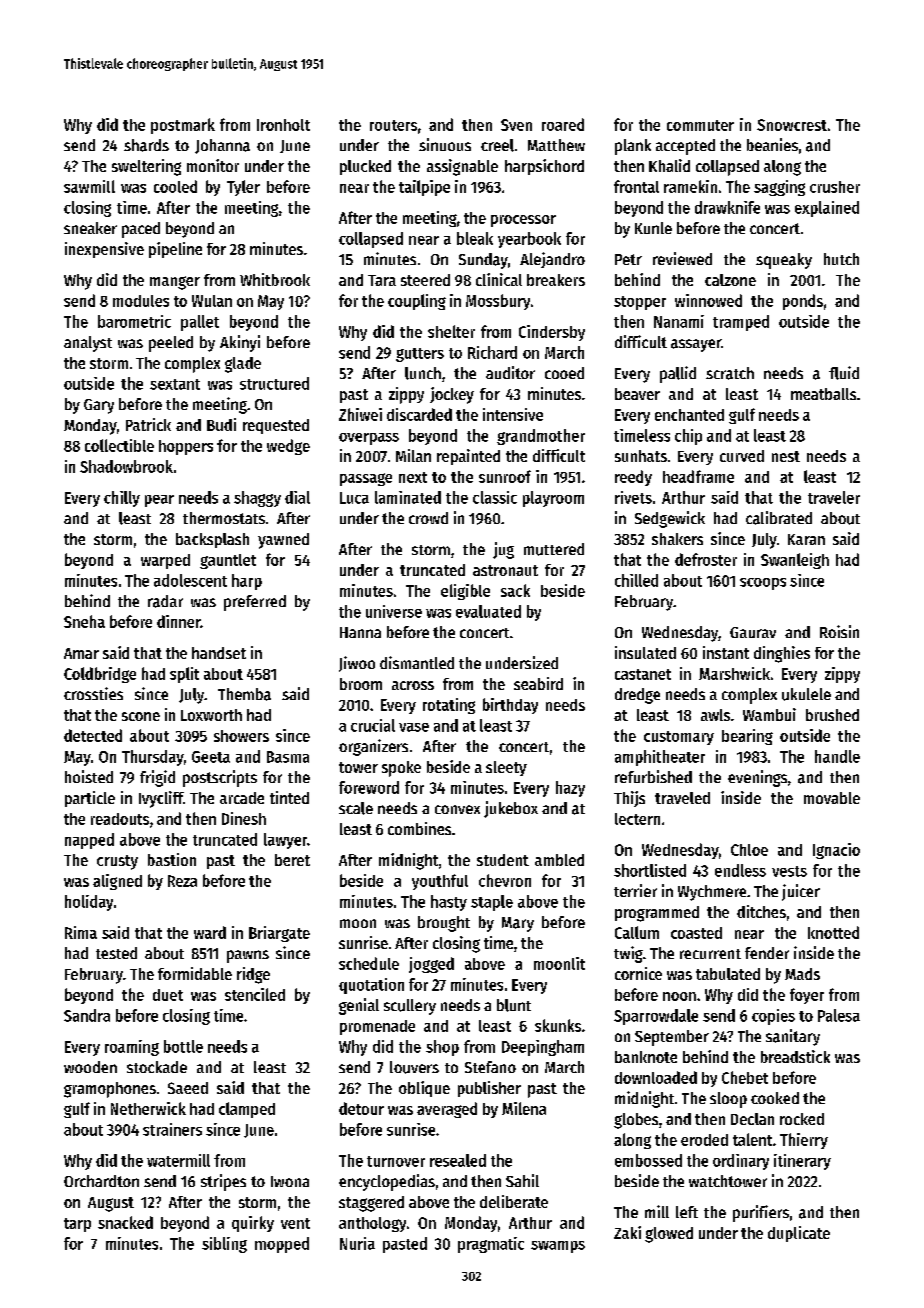 The image size is (924, 1308). What do you see at coordinates (224, 1245) in the document?
I see `sibling` at bounding box center [224, 1245].
